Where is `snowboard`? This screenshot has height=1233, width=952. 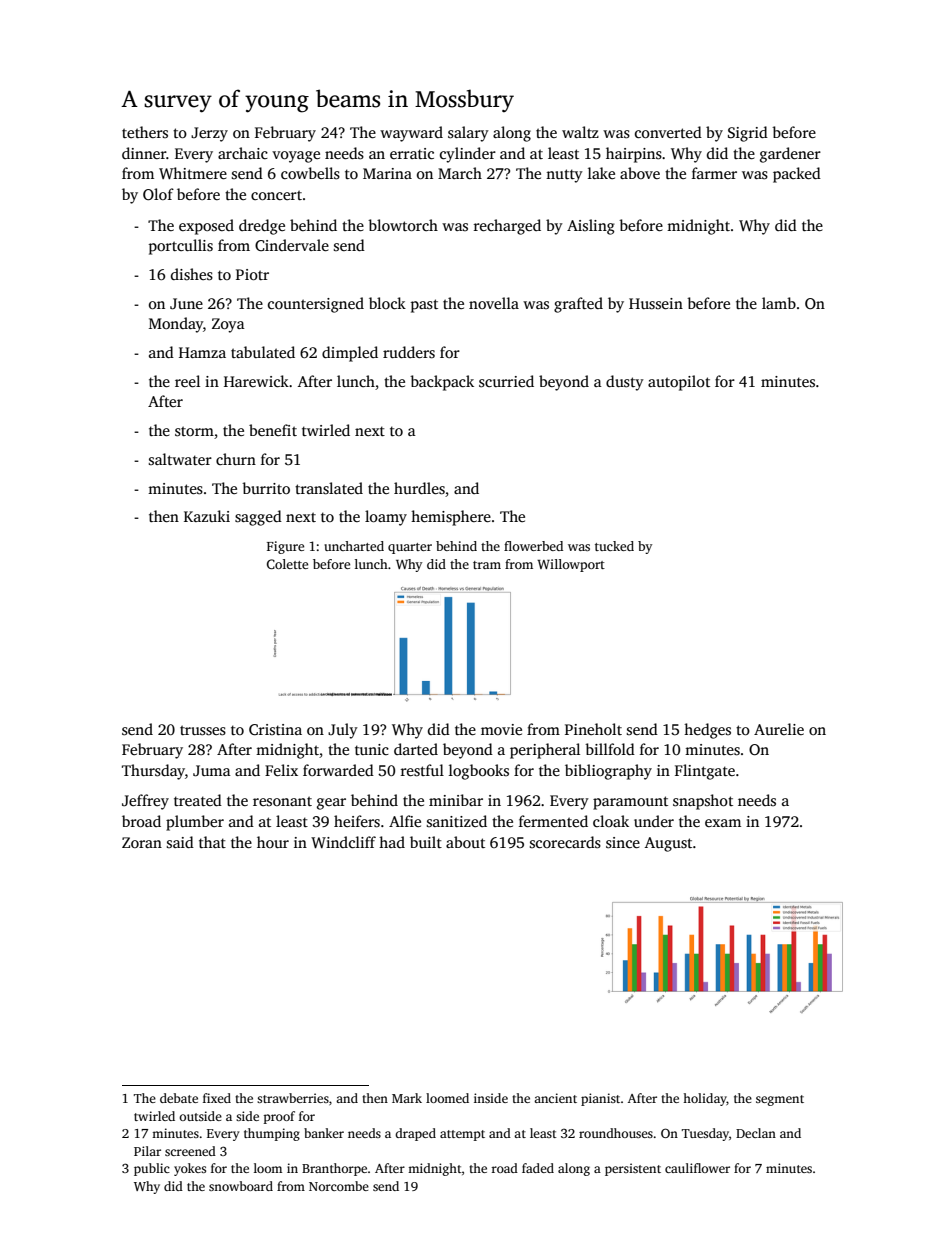
snowboard is located at coordinates (241, 1186).
